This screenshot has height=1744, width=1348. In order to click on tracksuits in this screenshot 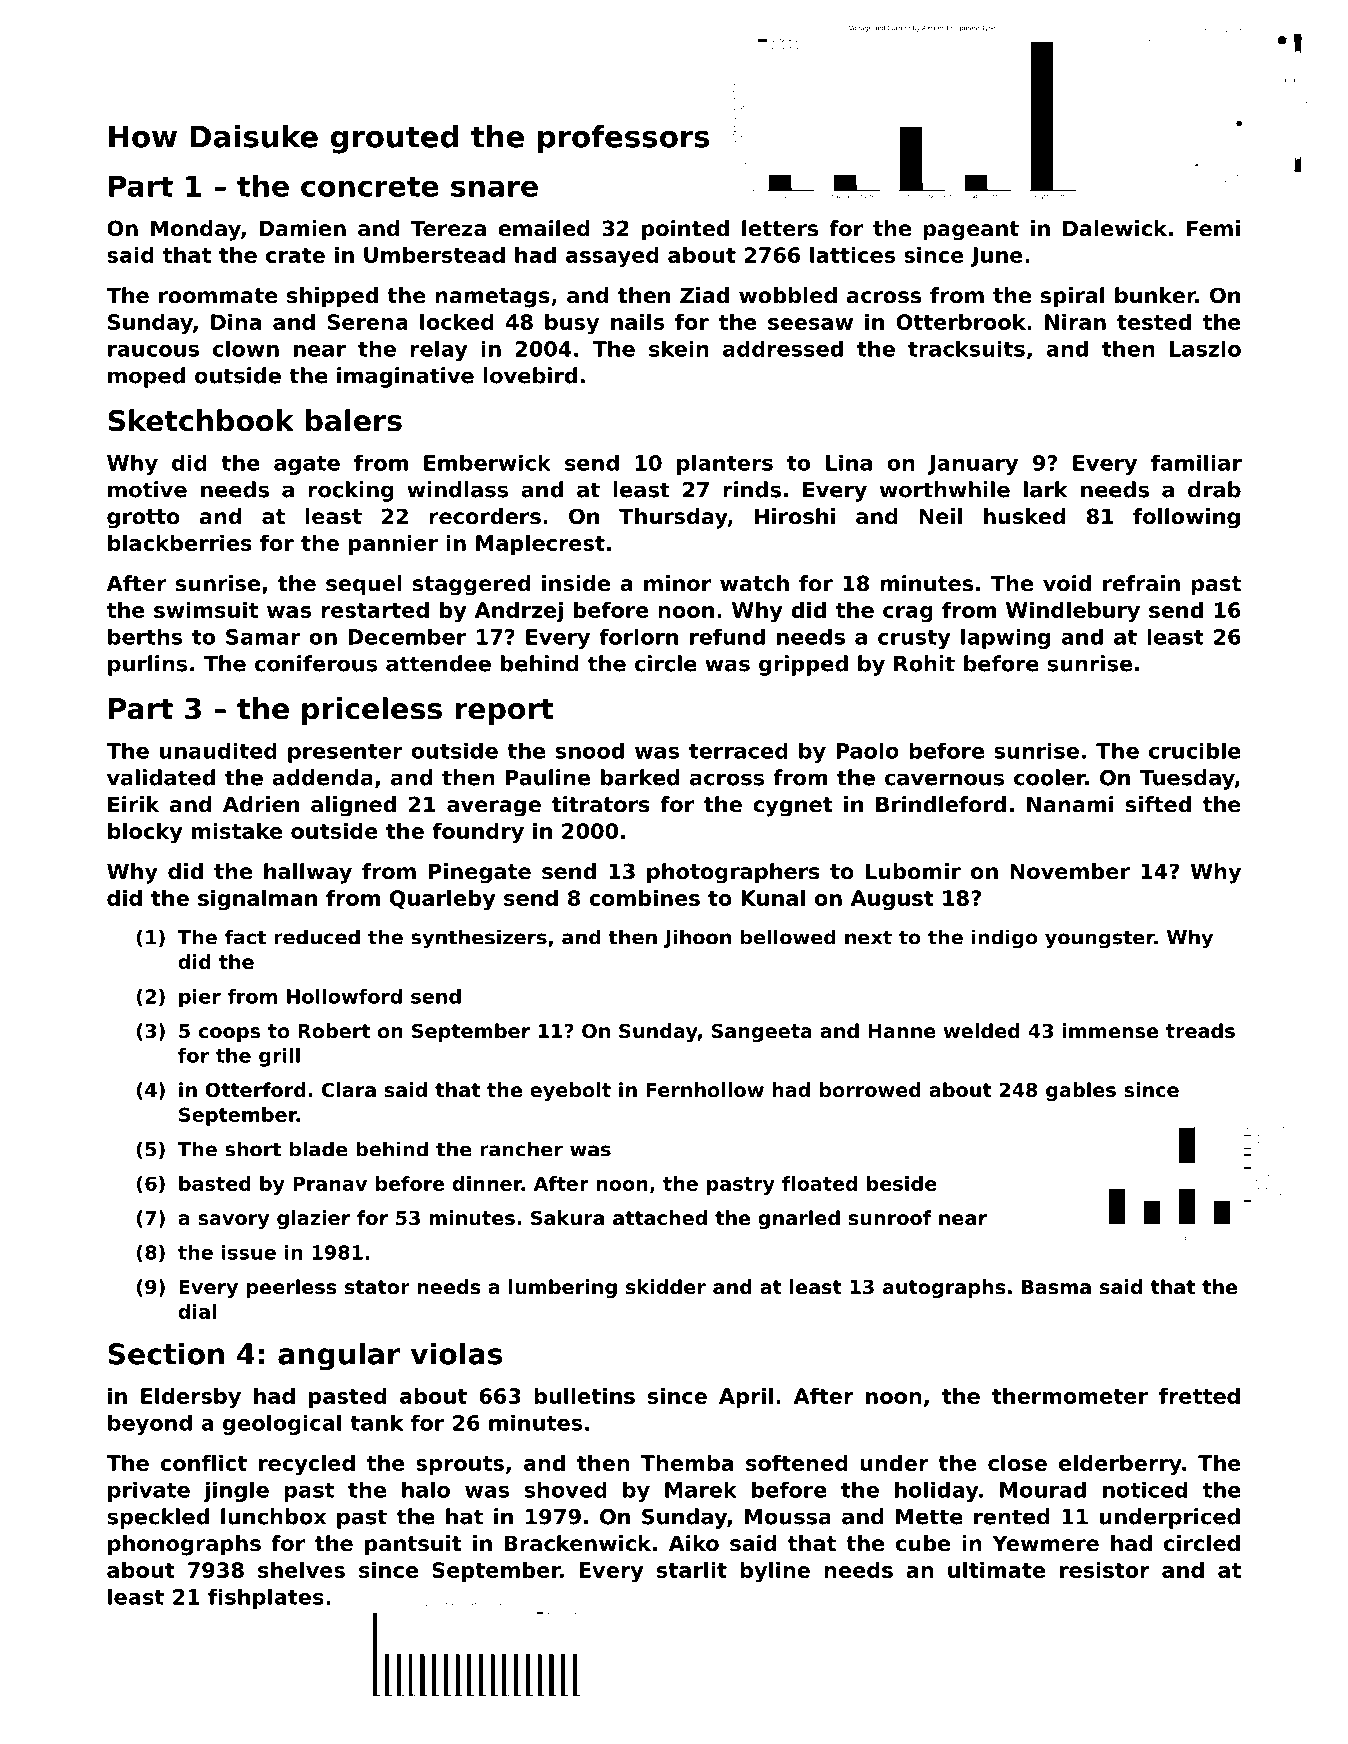, I will do `click(966, 349)`.
